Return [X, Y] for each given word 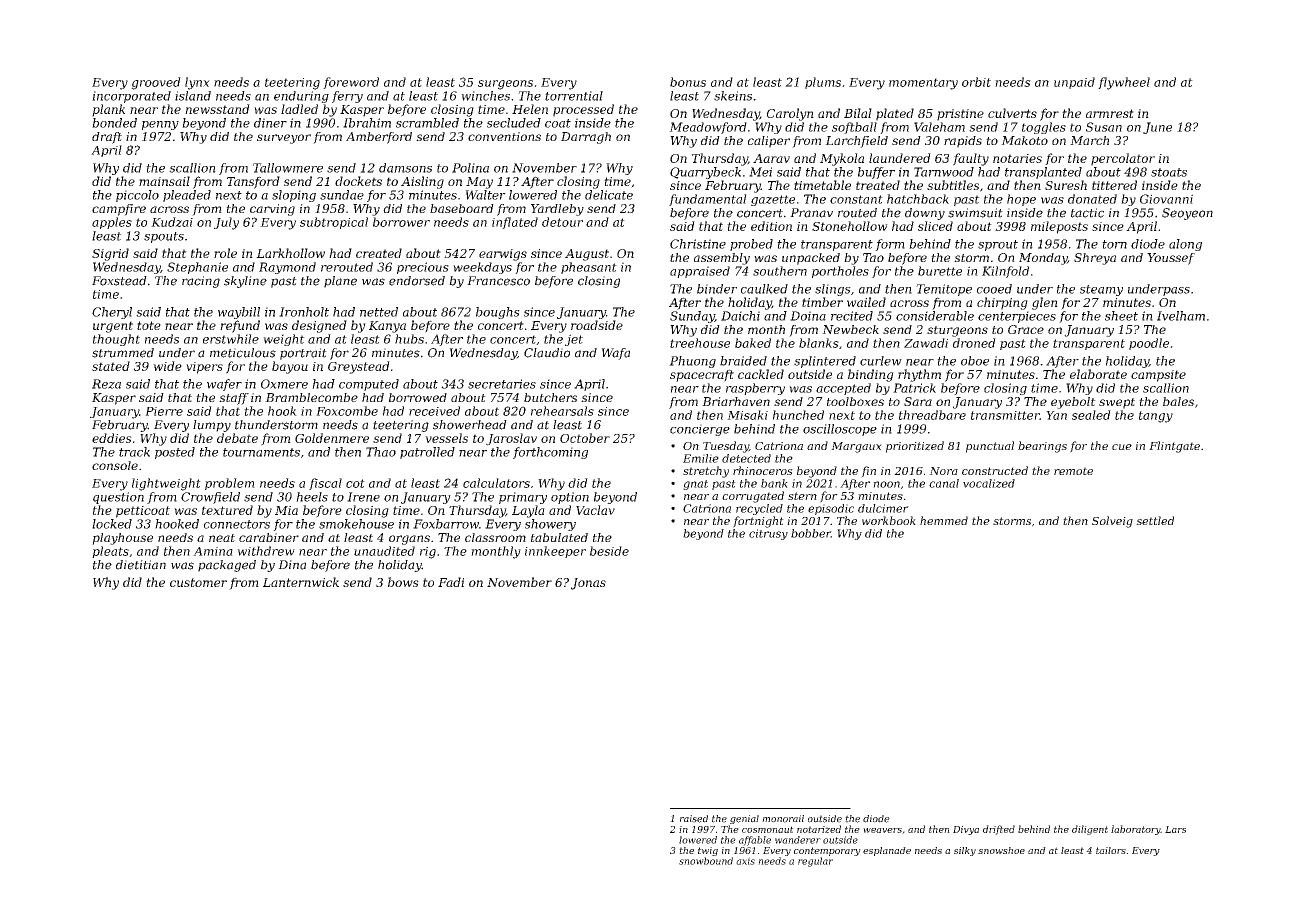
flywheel [1124, 83]
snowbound [706, 861]
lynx [197, 83]
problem [230, 484]
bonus [688, 82]
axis [745, 861]
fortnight [758, 522]
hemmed [944, 520]
